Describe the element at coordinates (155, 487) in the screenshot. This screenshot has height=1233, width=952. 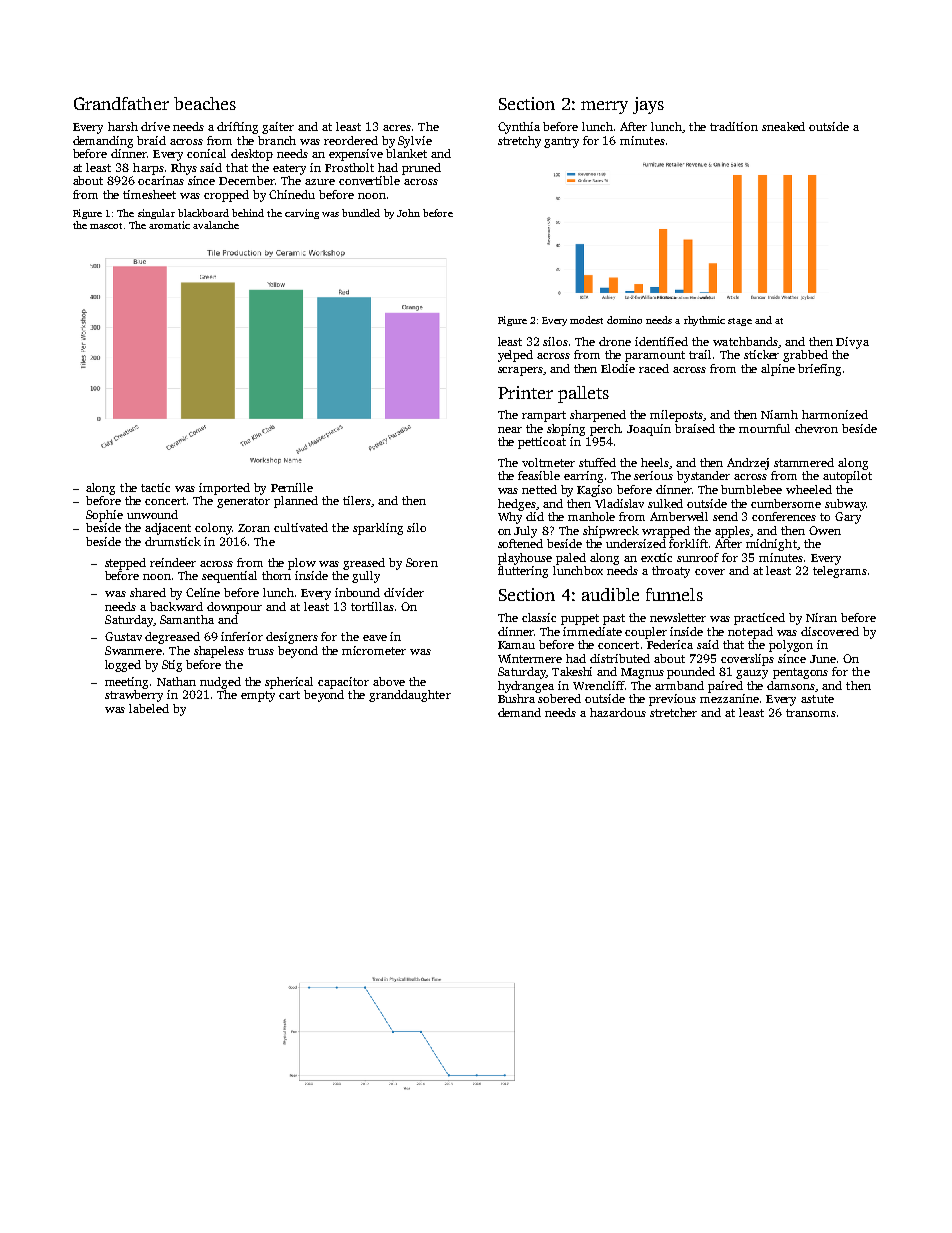
I see `tactic` at that location.
